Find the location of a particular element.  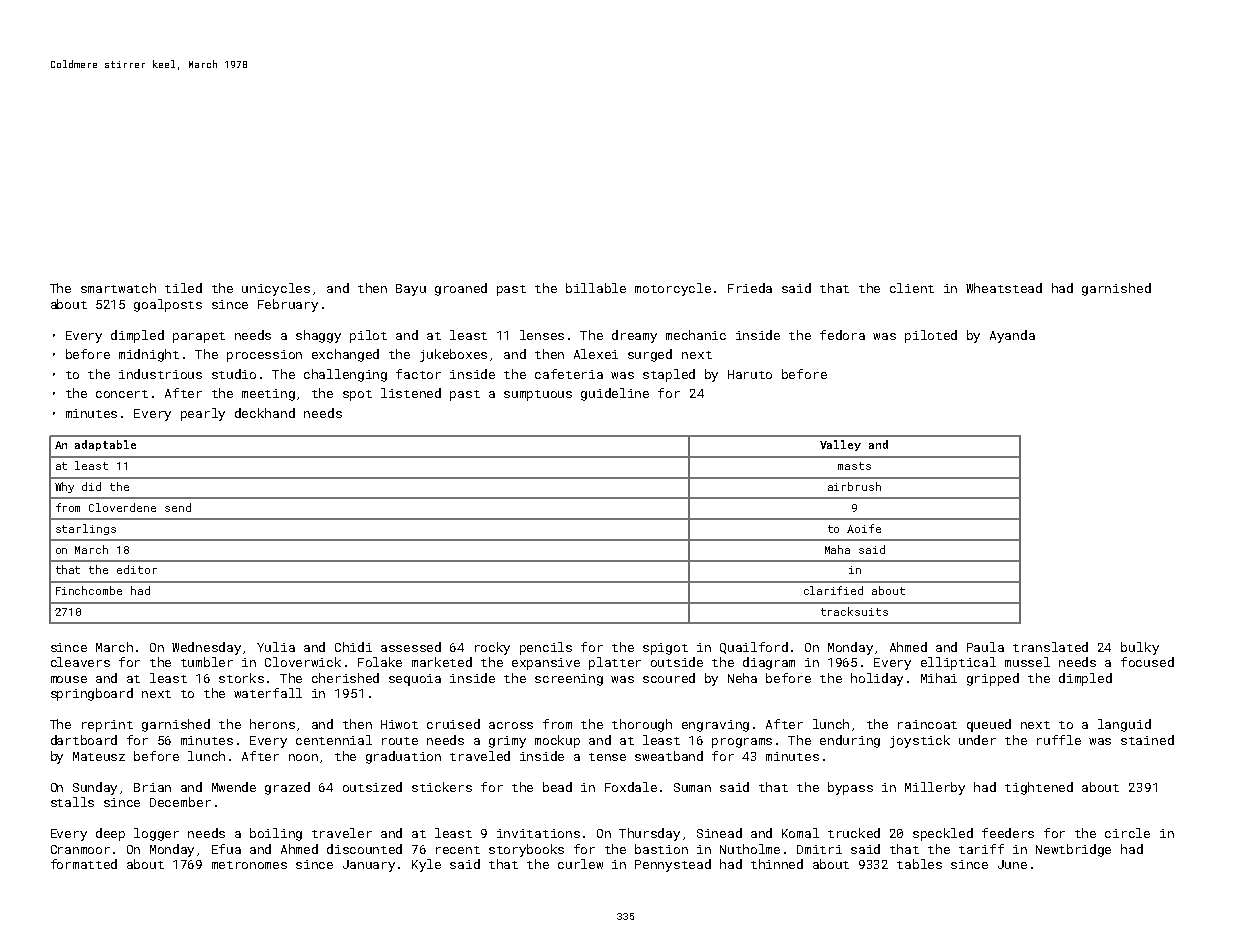

masts is located at coordinates (854, 466).
